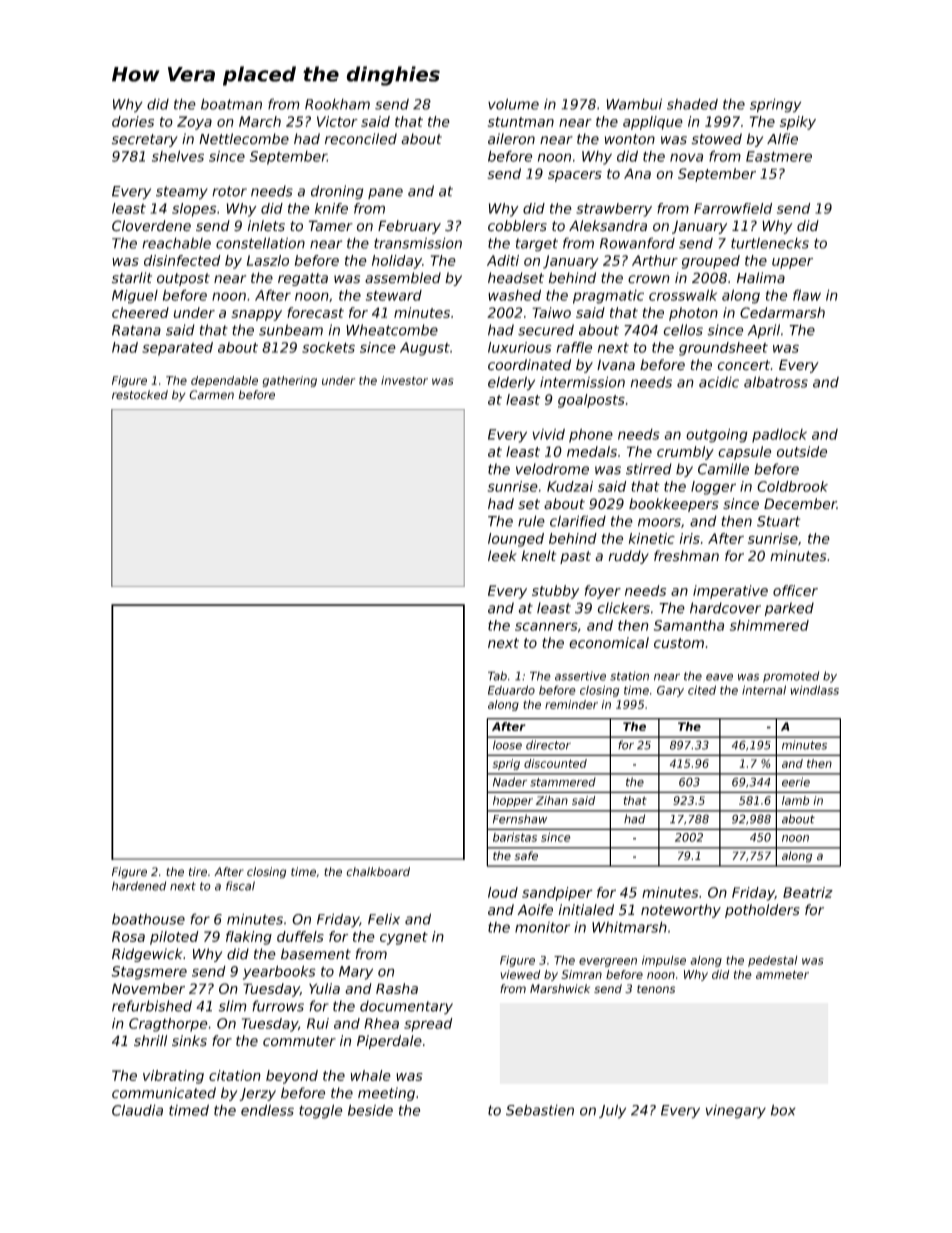 The image size is (952, 1233). I want to click on Eduardo, so click(511, 690).
